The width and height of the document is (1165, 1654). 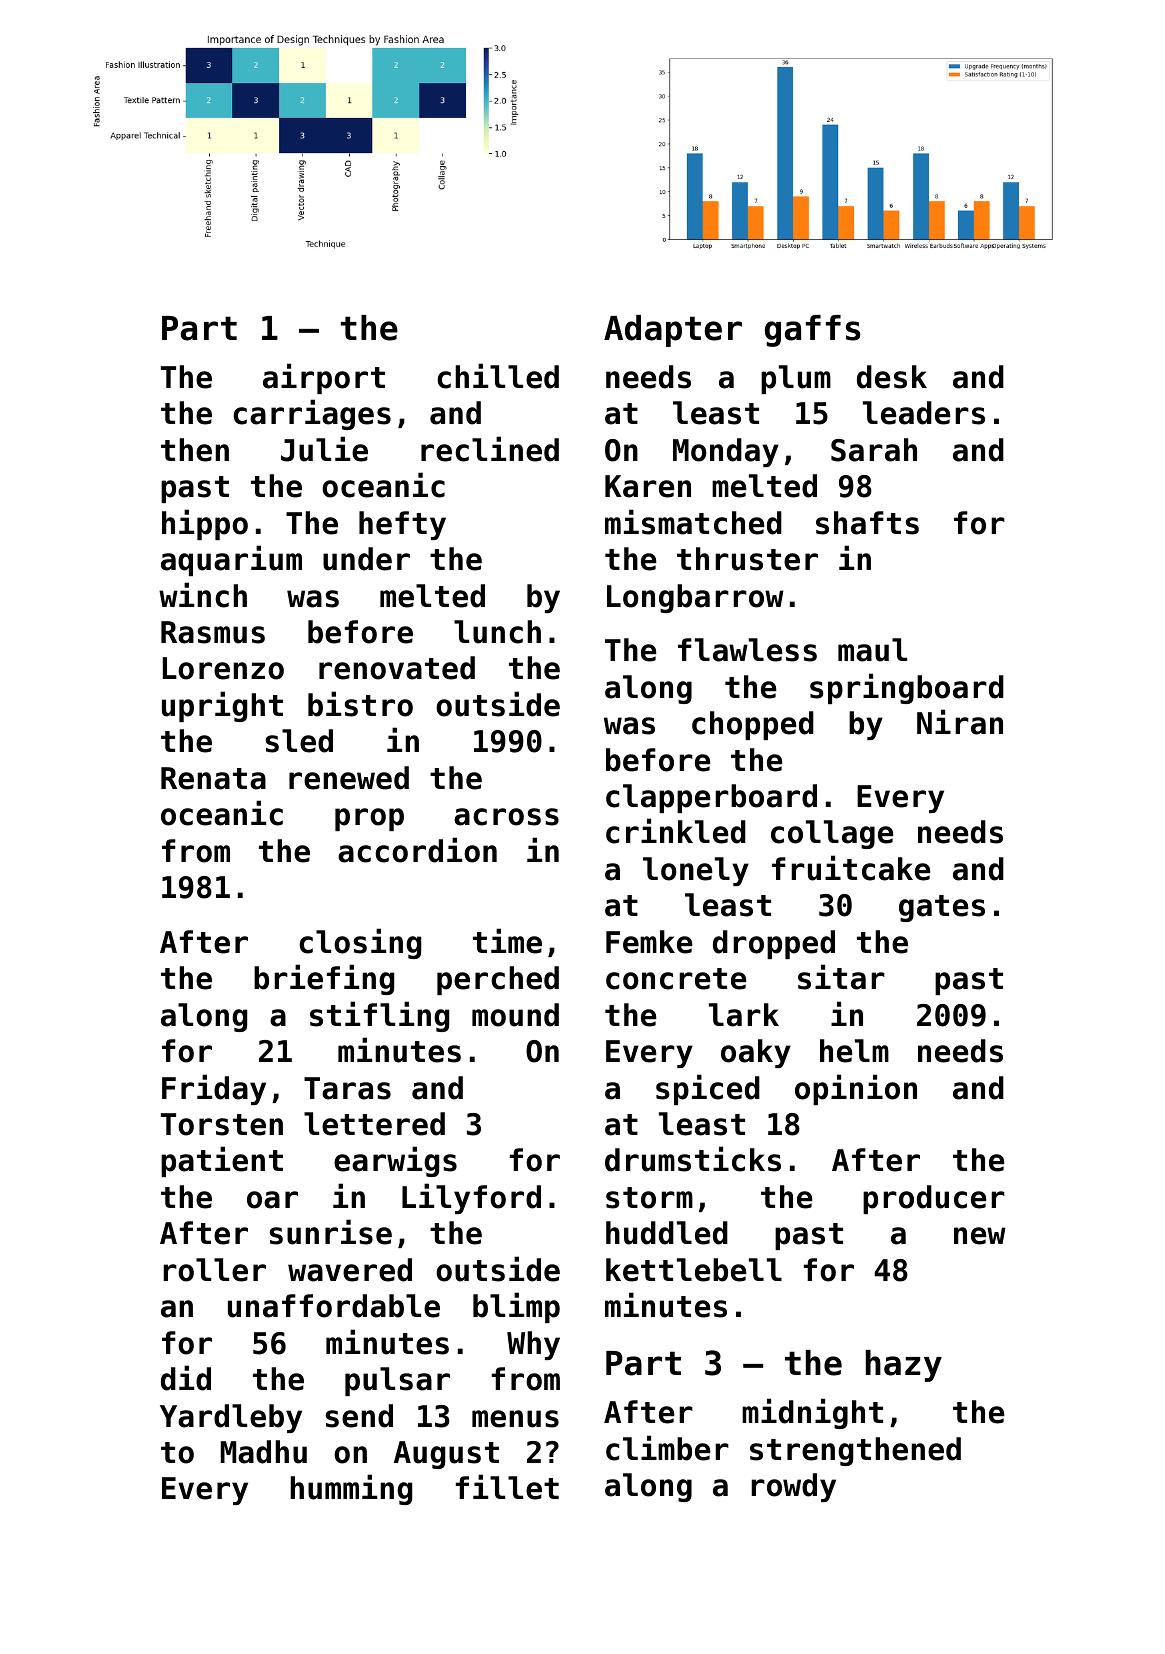 What do you see at coordinates (324, 378) in the document?
I see `airport` at bounding box center [324, 378].
